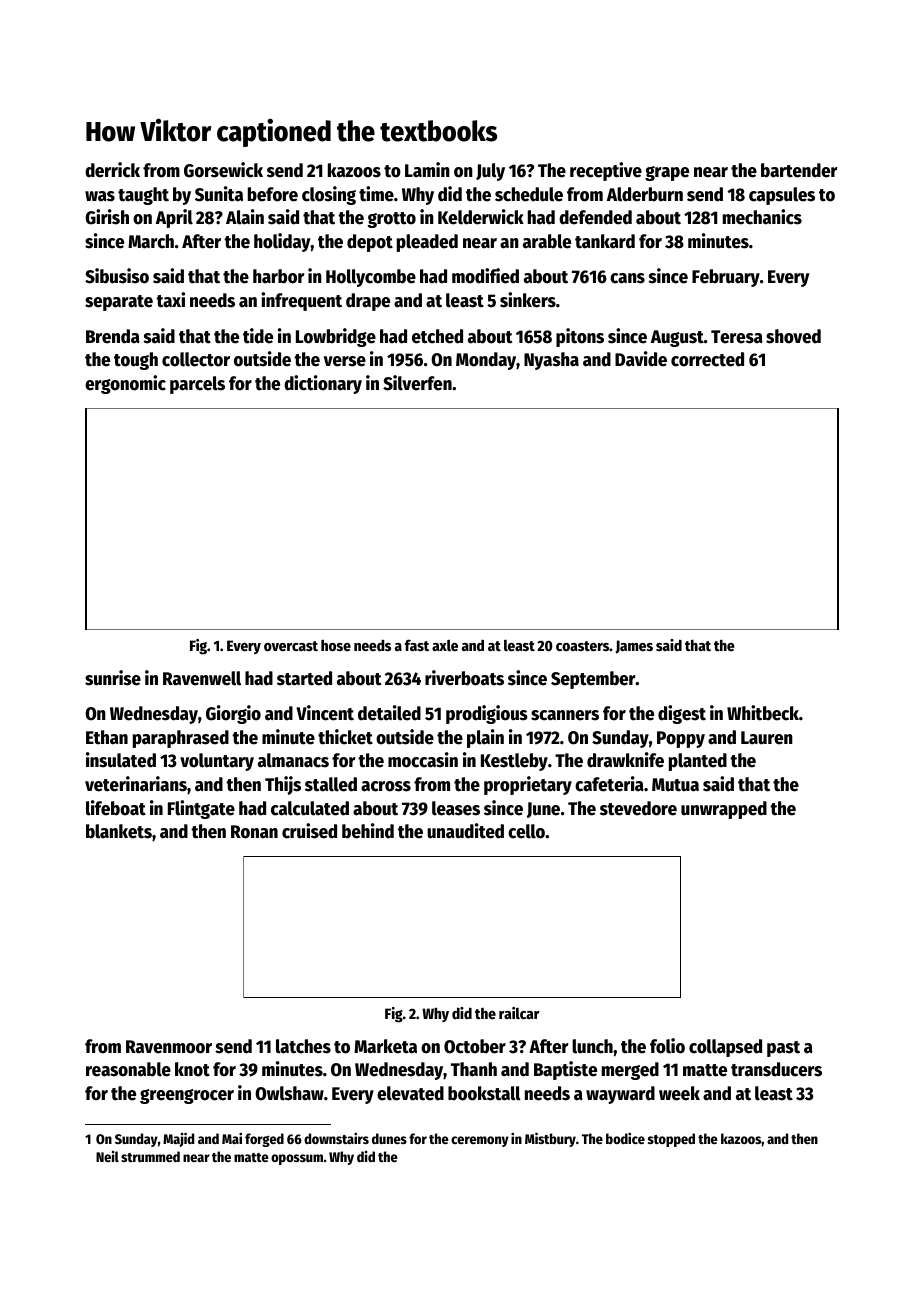  I want to click on axle, so click(445, 645).
